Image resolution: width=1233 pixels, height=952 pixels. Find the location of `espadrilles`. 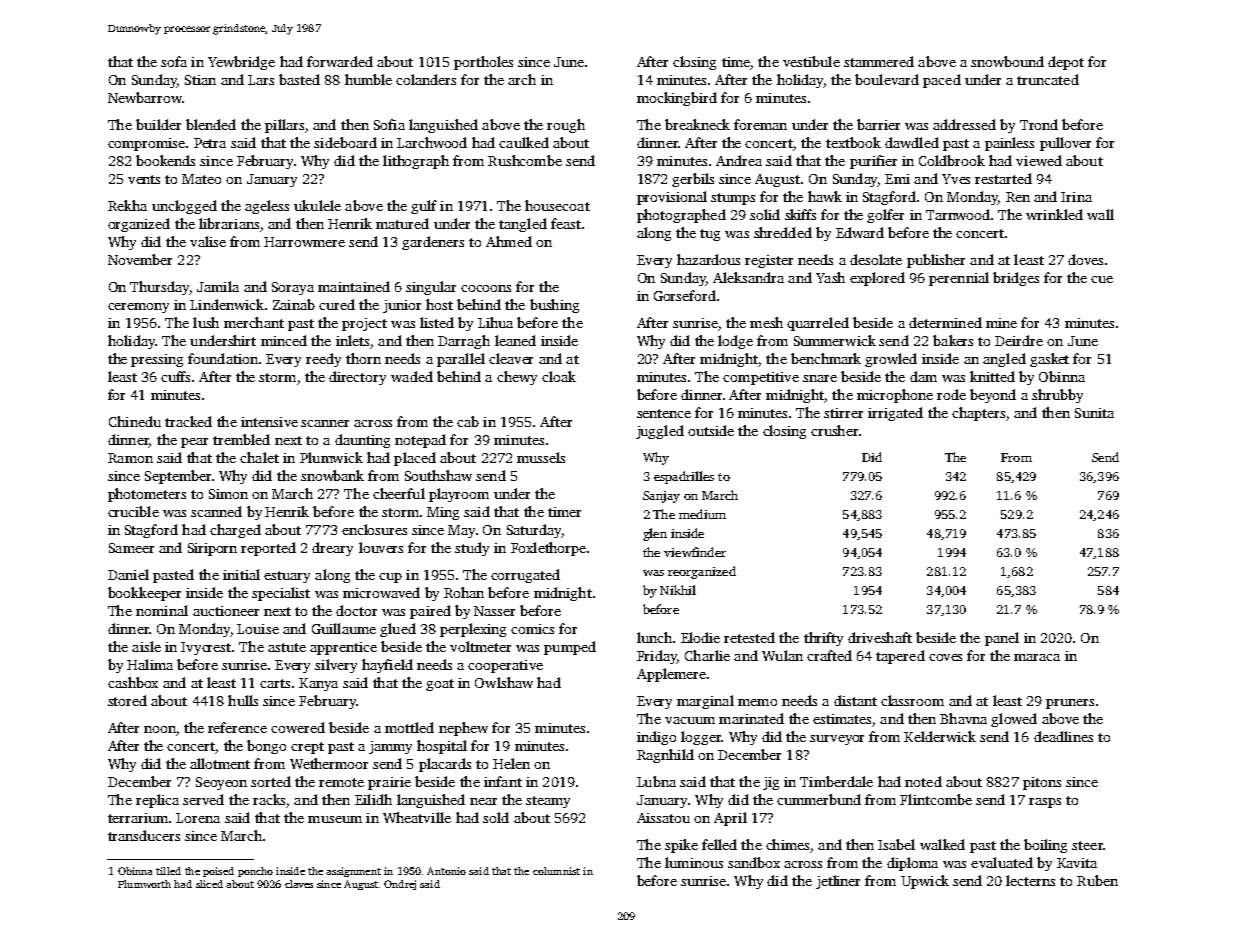

espadrilles is located at coordinates (684, 477).
